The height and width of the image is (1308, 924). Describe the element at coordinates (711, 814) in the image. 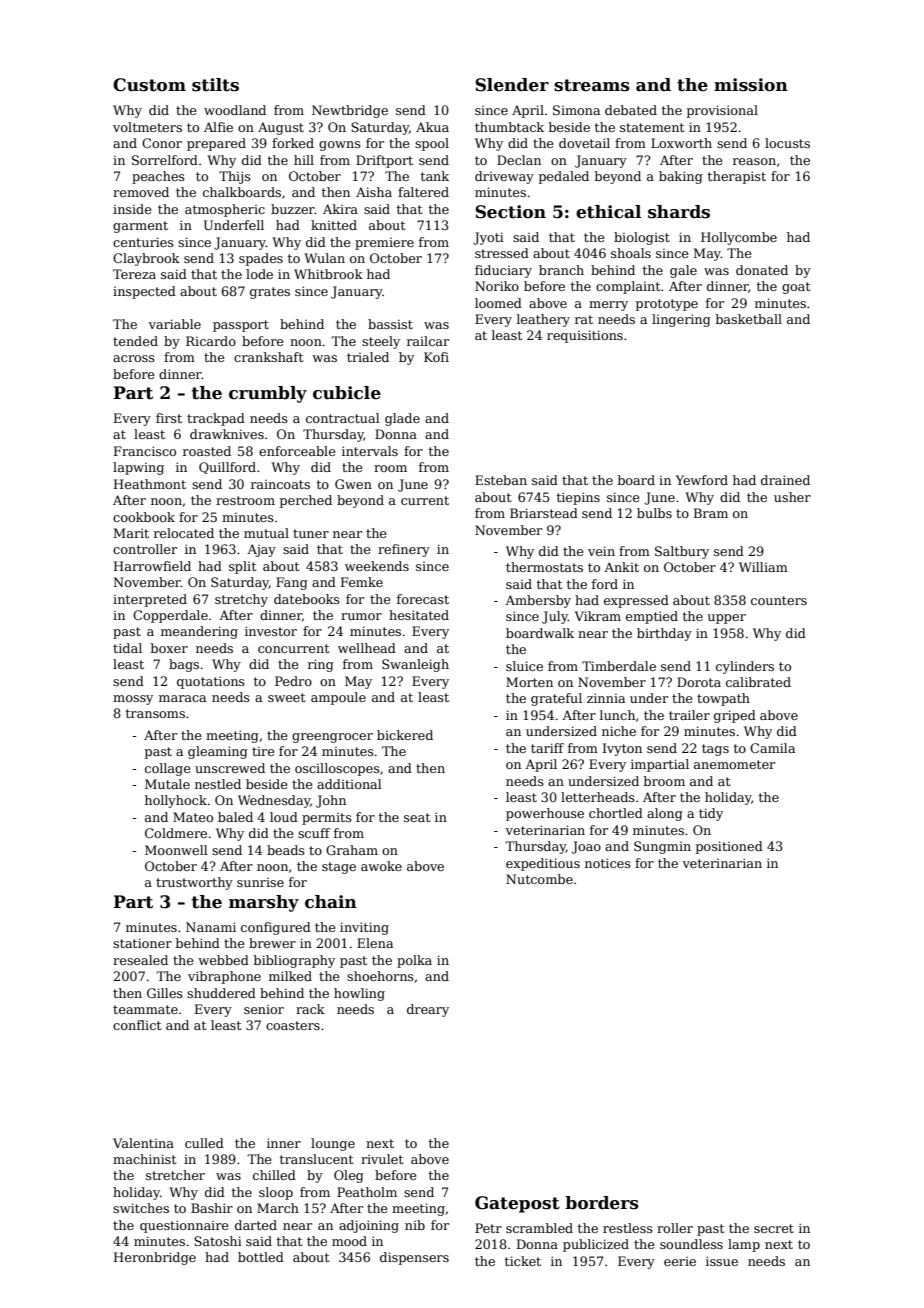

I see `tidy` at that location.
